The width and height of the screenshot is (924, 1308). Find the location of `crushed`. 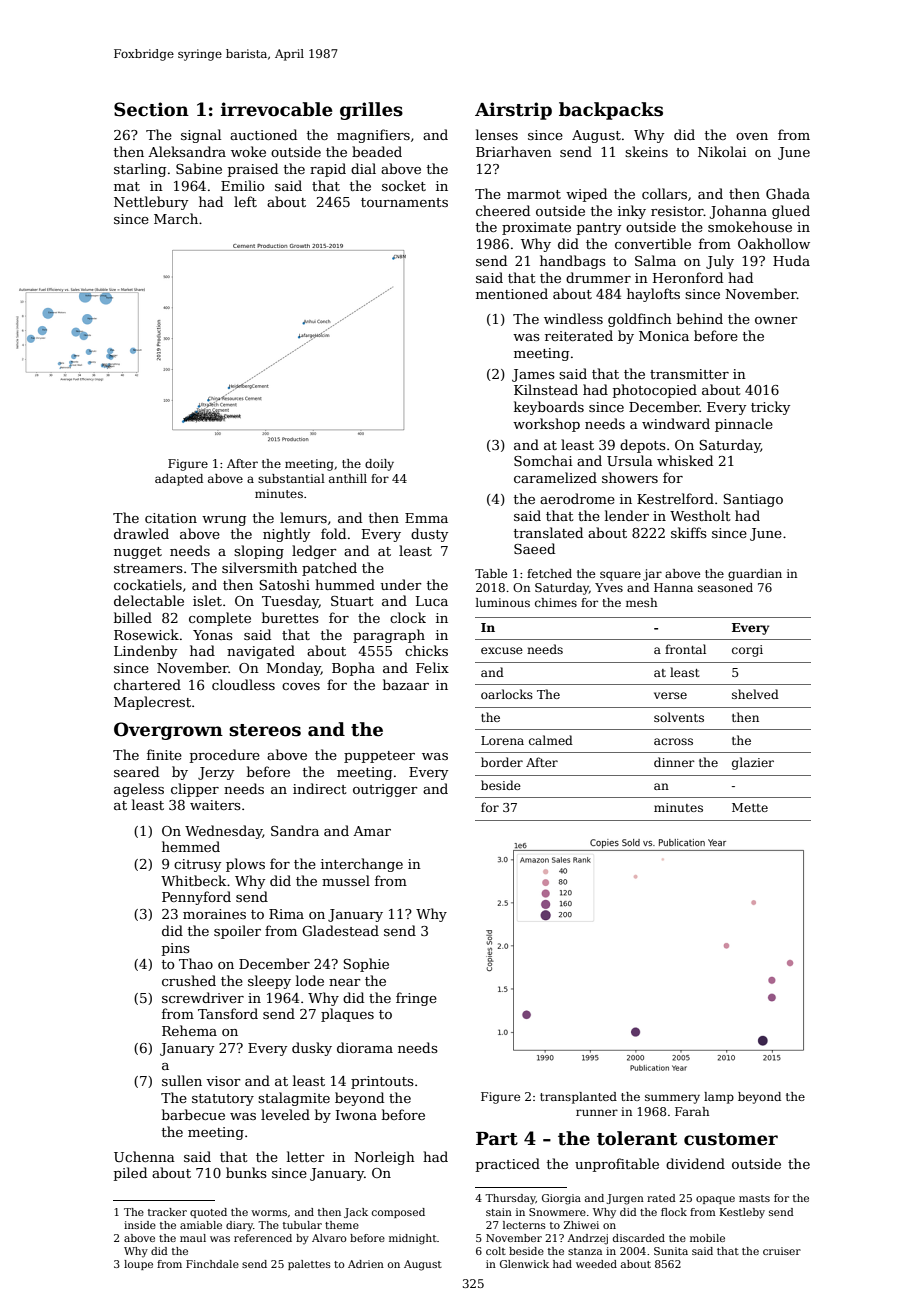

crushed is located at coordinates (189, 980).
